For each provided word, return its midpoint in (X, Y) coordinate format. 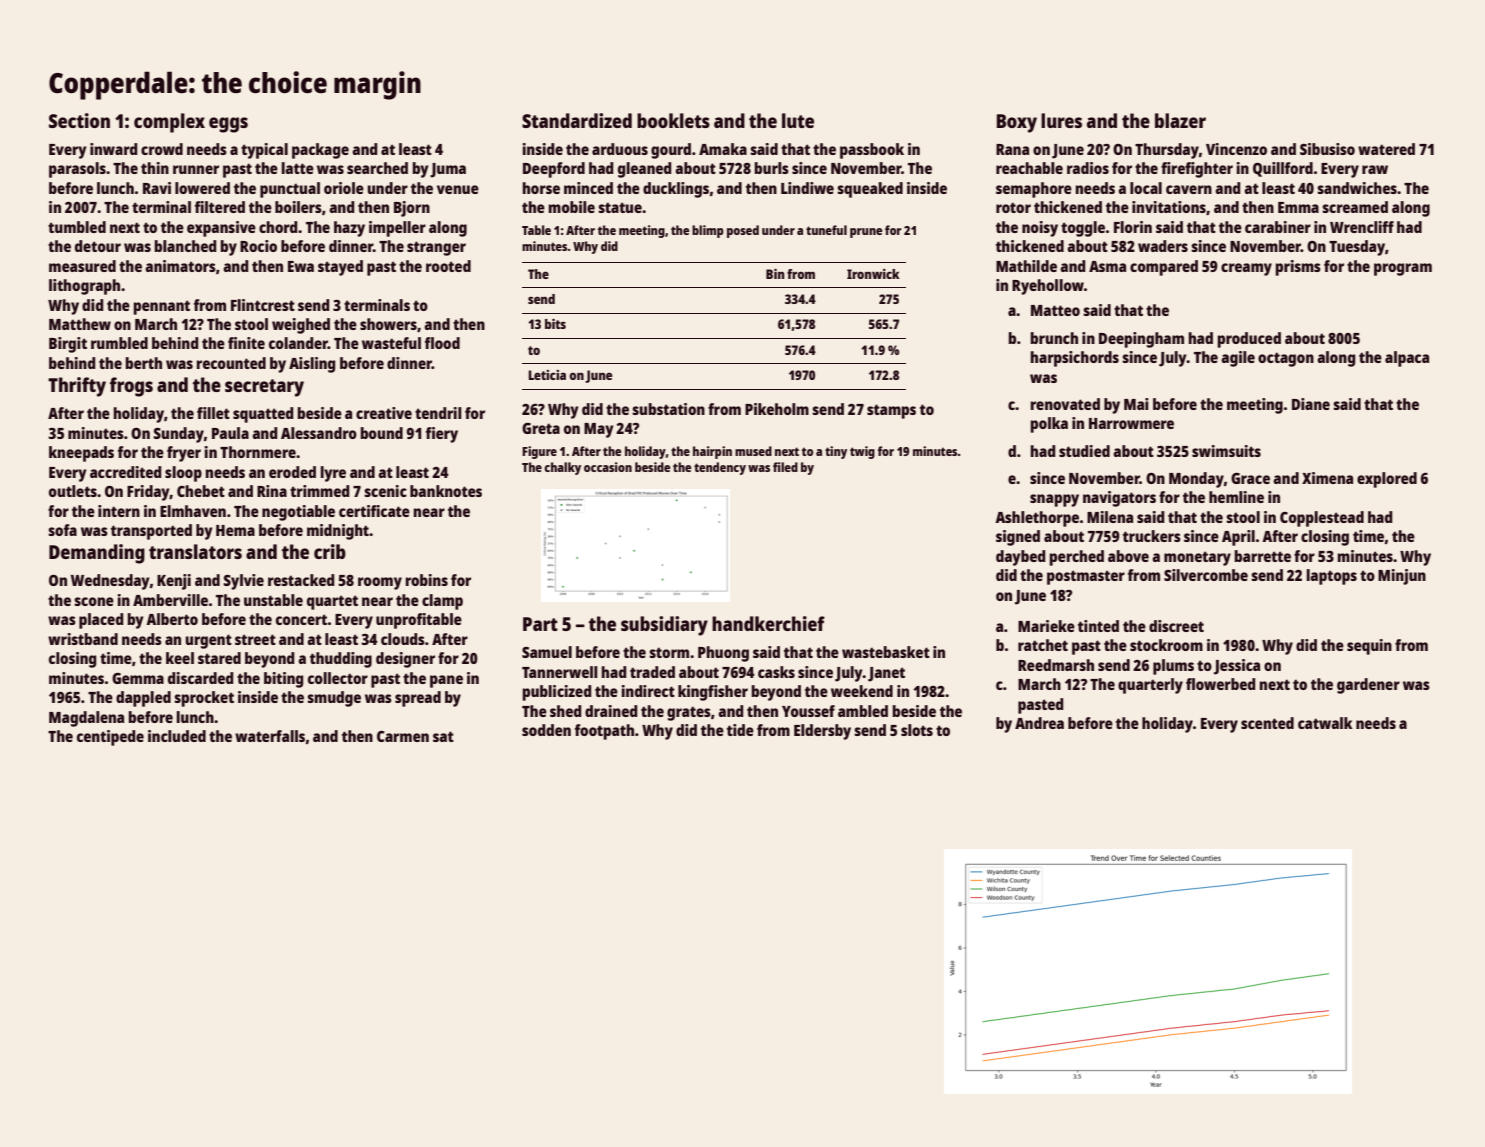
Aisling (312, 365)
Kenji (174, 582)
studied (1084, 451)
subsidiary (664, 626)
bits (555, 324)
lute (798, 120)
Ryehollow (1048, 287)
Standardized (577, 120)
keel (180, 658)
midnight (338, 532)
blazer (1180, 120)
